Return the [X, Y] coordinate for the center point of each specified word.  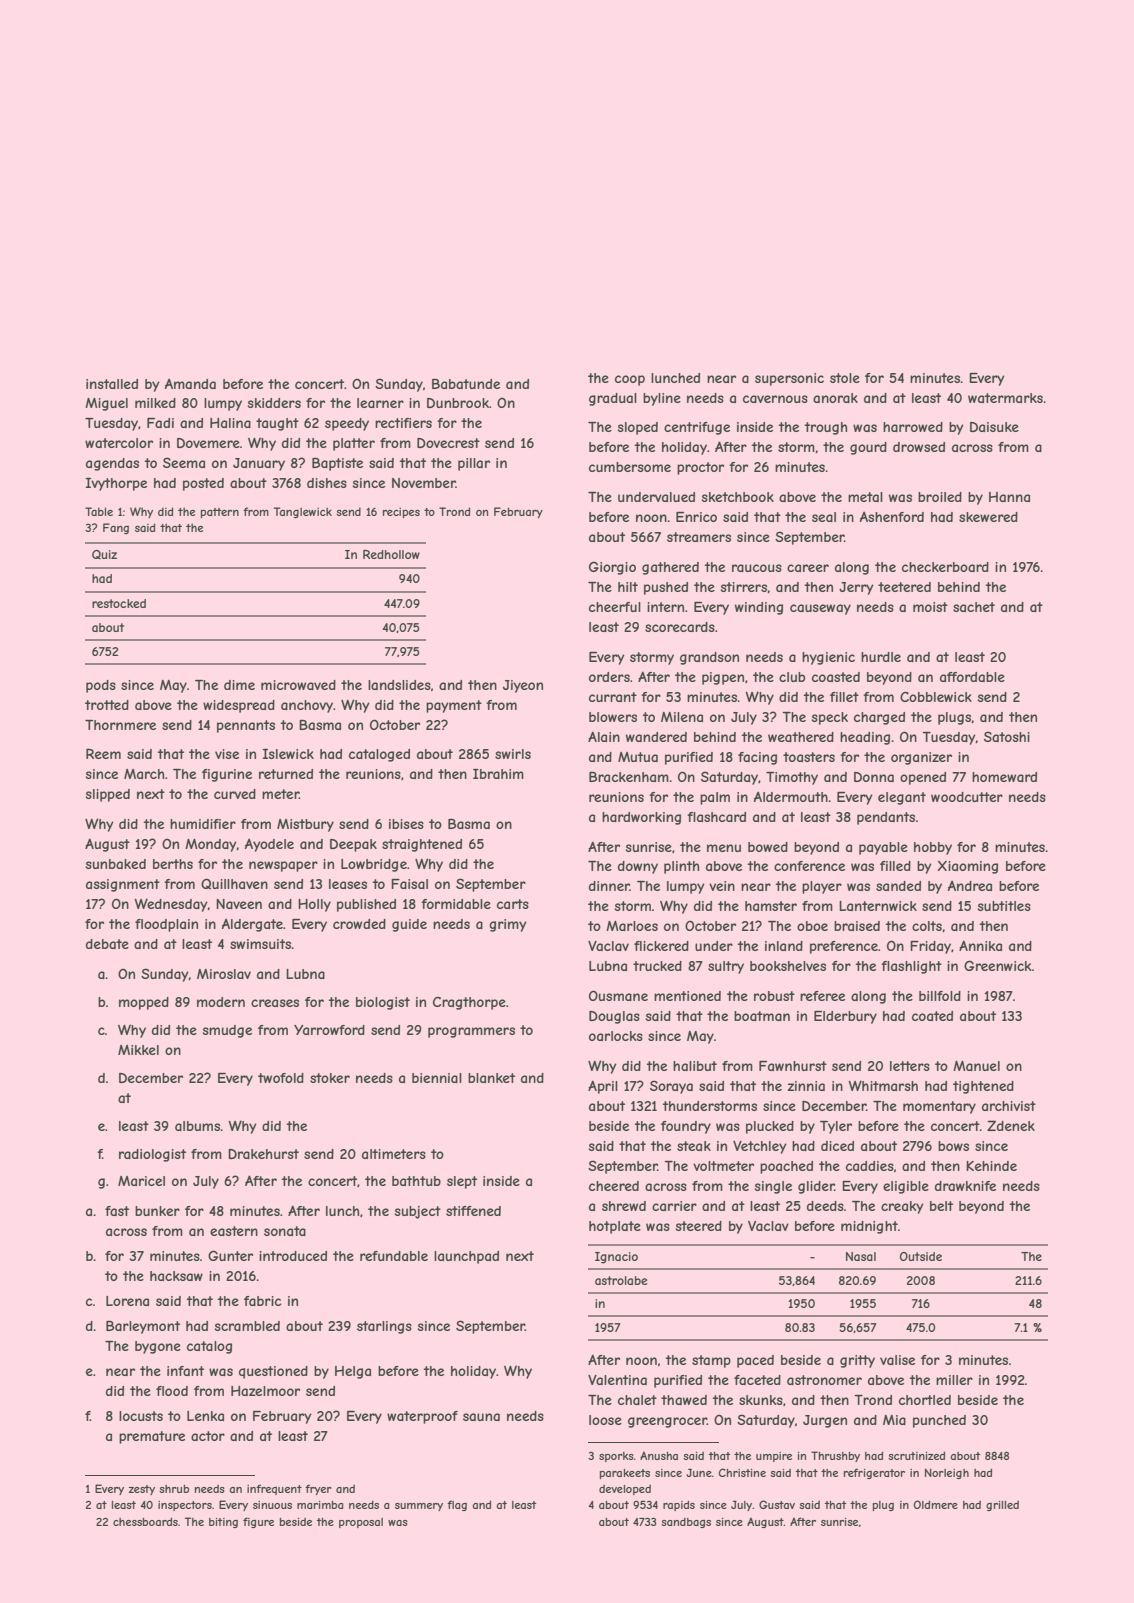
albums [197, 1126]
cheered [614, 1186]
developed [625, 1490]
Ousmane [618, 995]
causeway [820, 609]
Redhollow [391, 554]
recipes [401, 512]
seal [824, 517]
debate [107, 944]
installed [112, 384]
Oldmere [936, 1504]
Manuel [976, 1066]
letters [910, 1066]
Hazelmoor [265, 1391]
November [424, 483]
